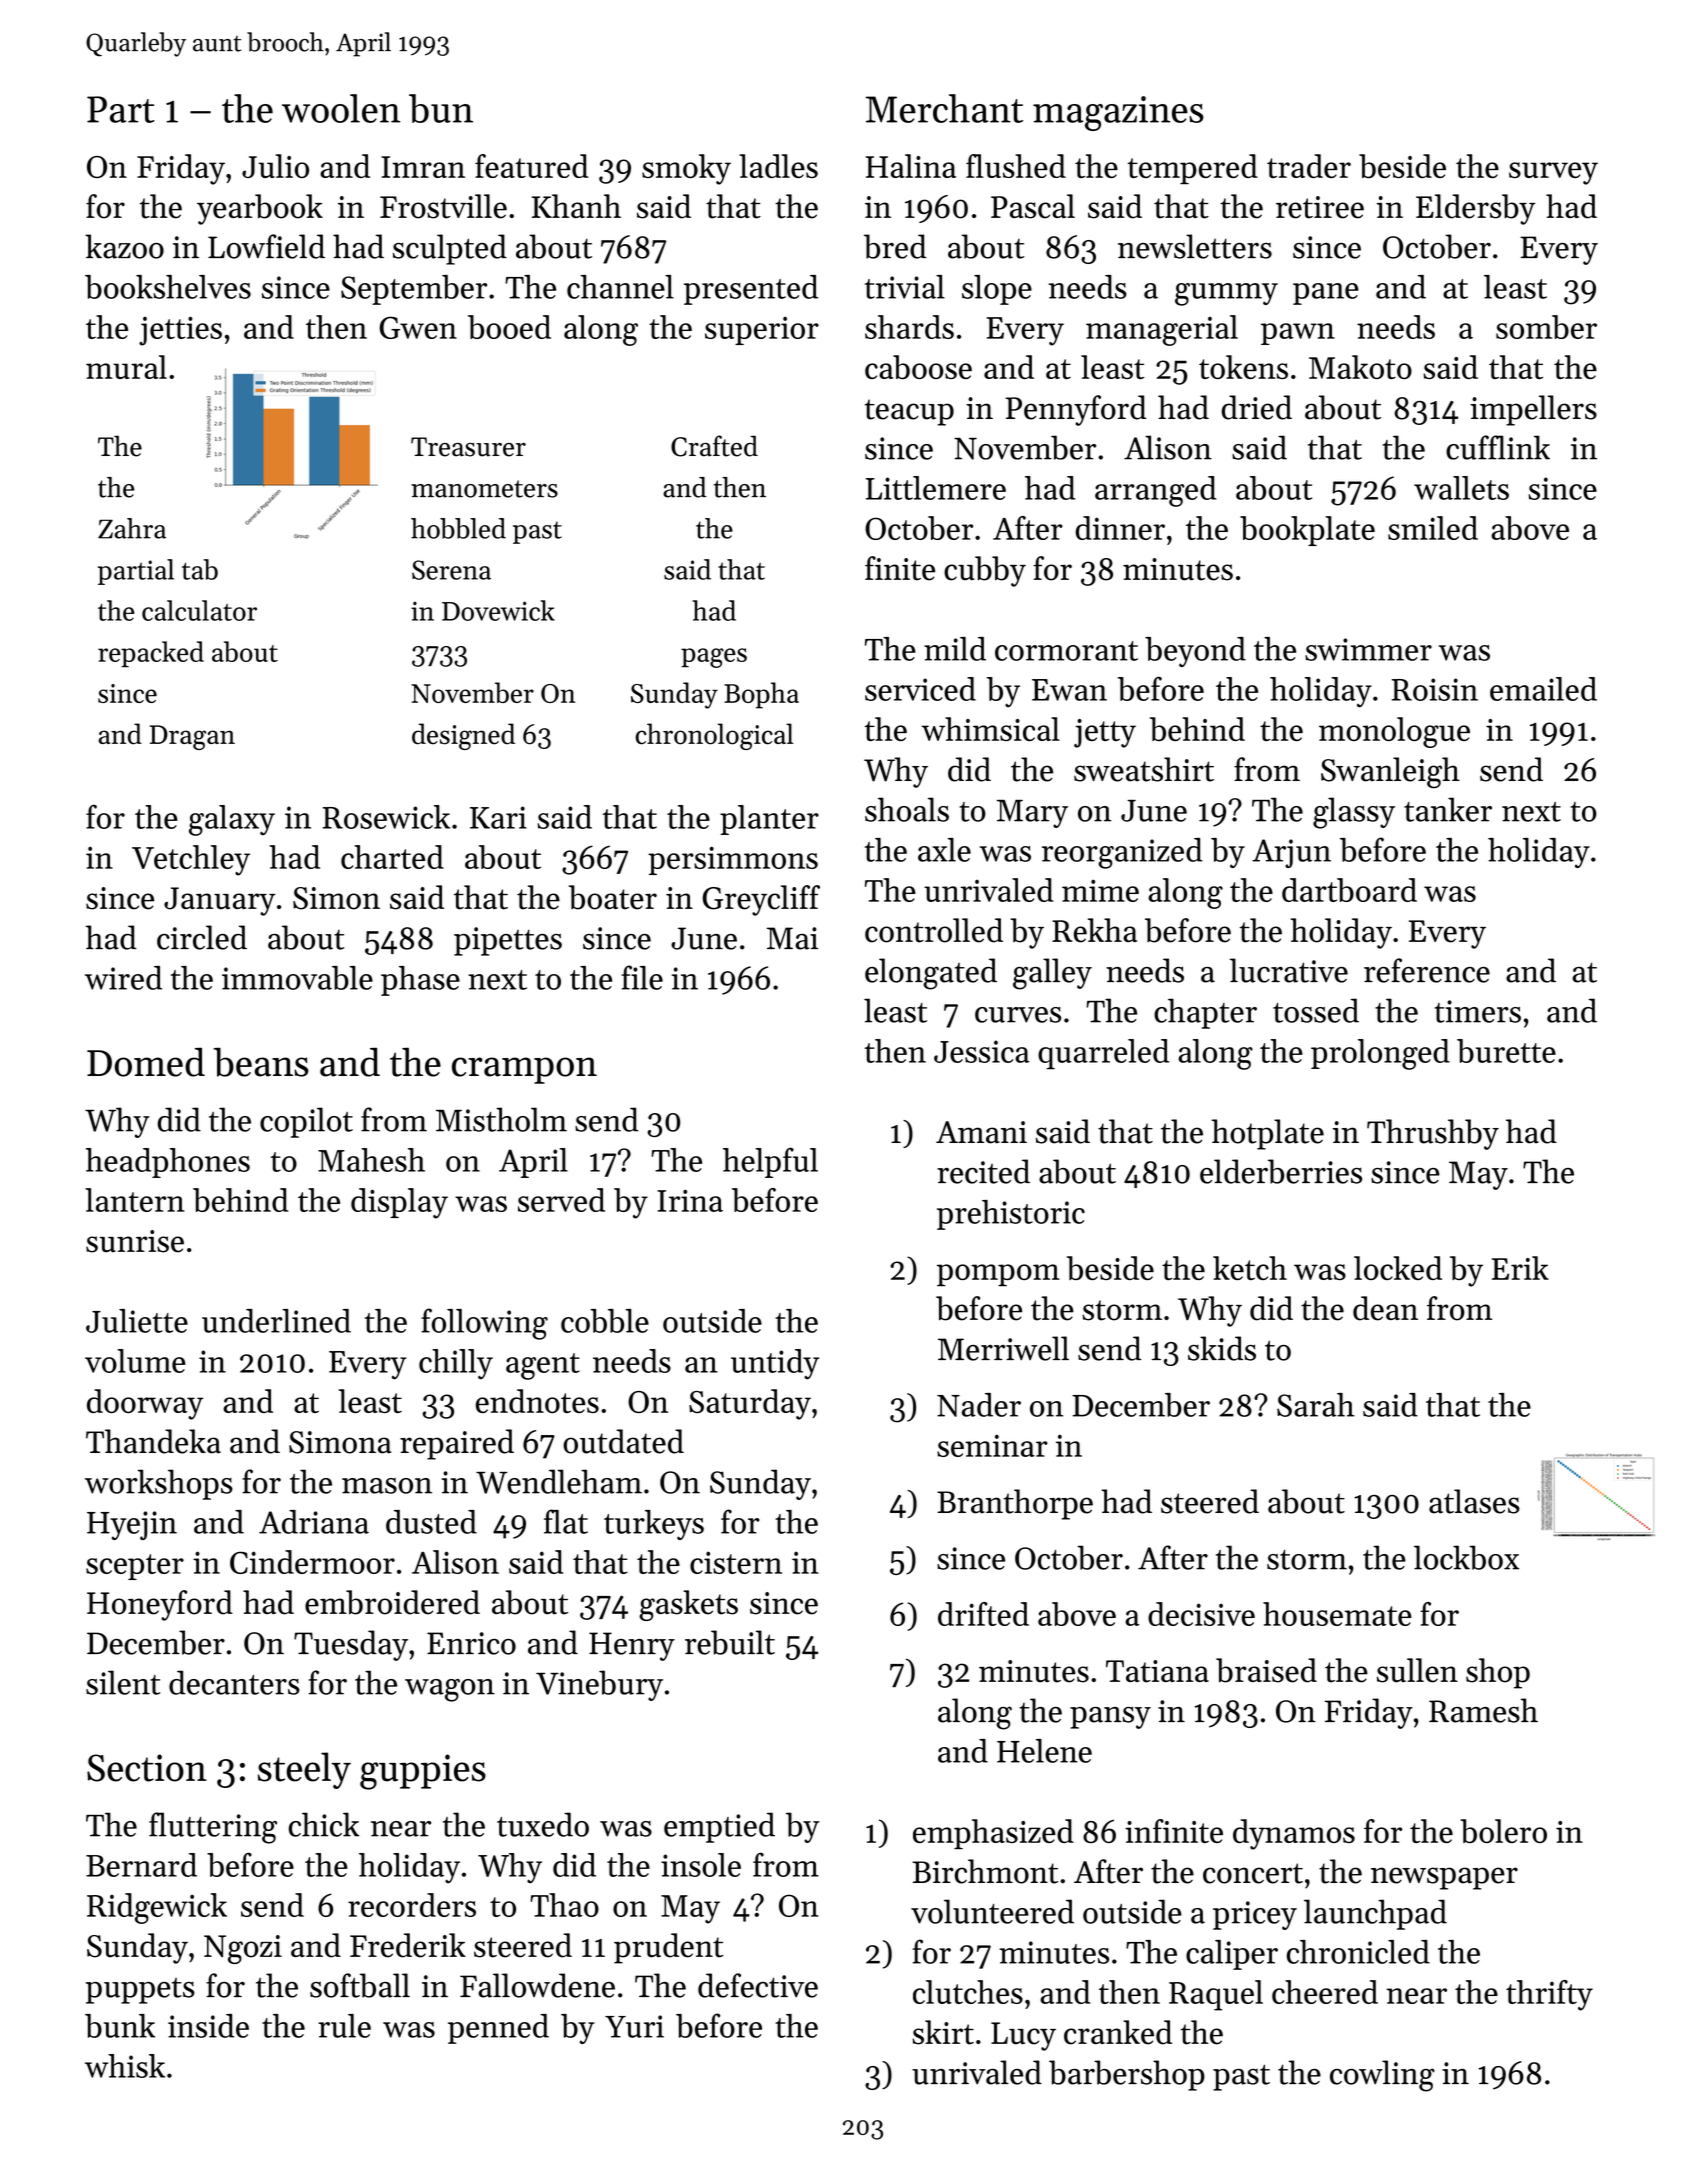  Describe the element at coordinates (1483, 1710) in the screenshot. I see `Ramesh` at that location.
